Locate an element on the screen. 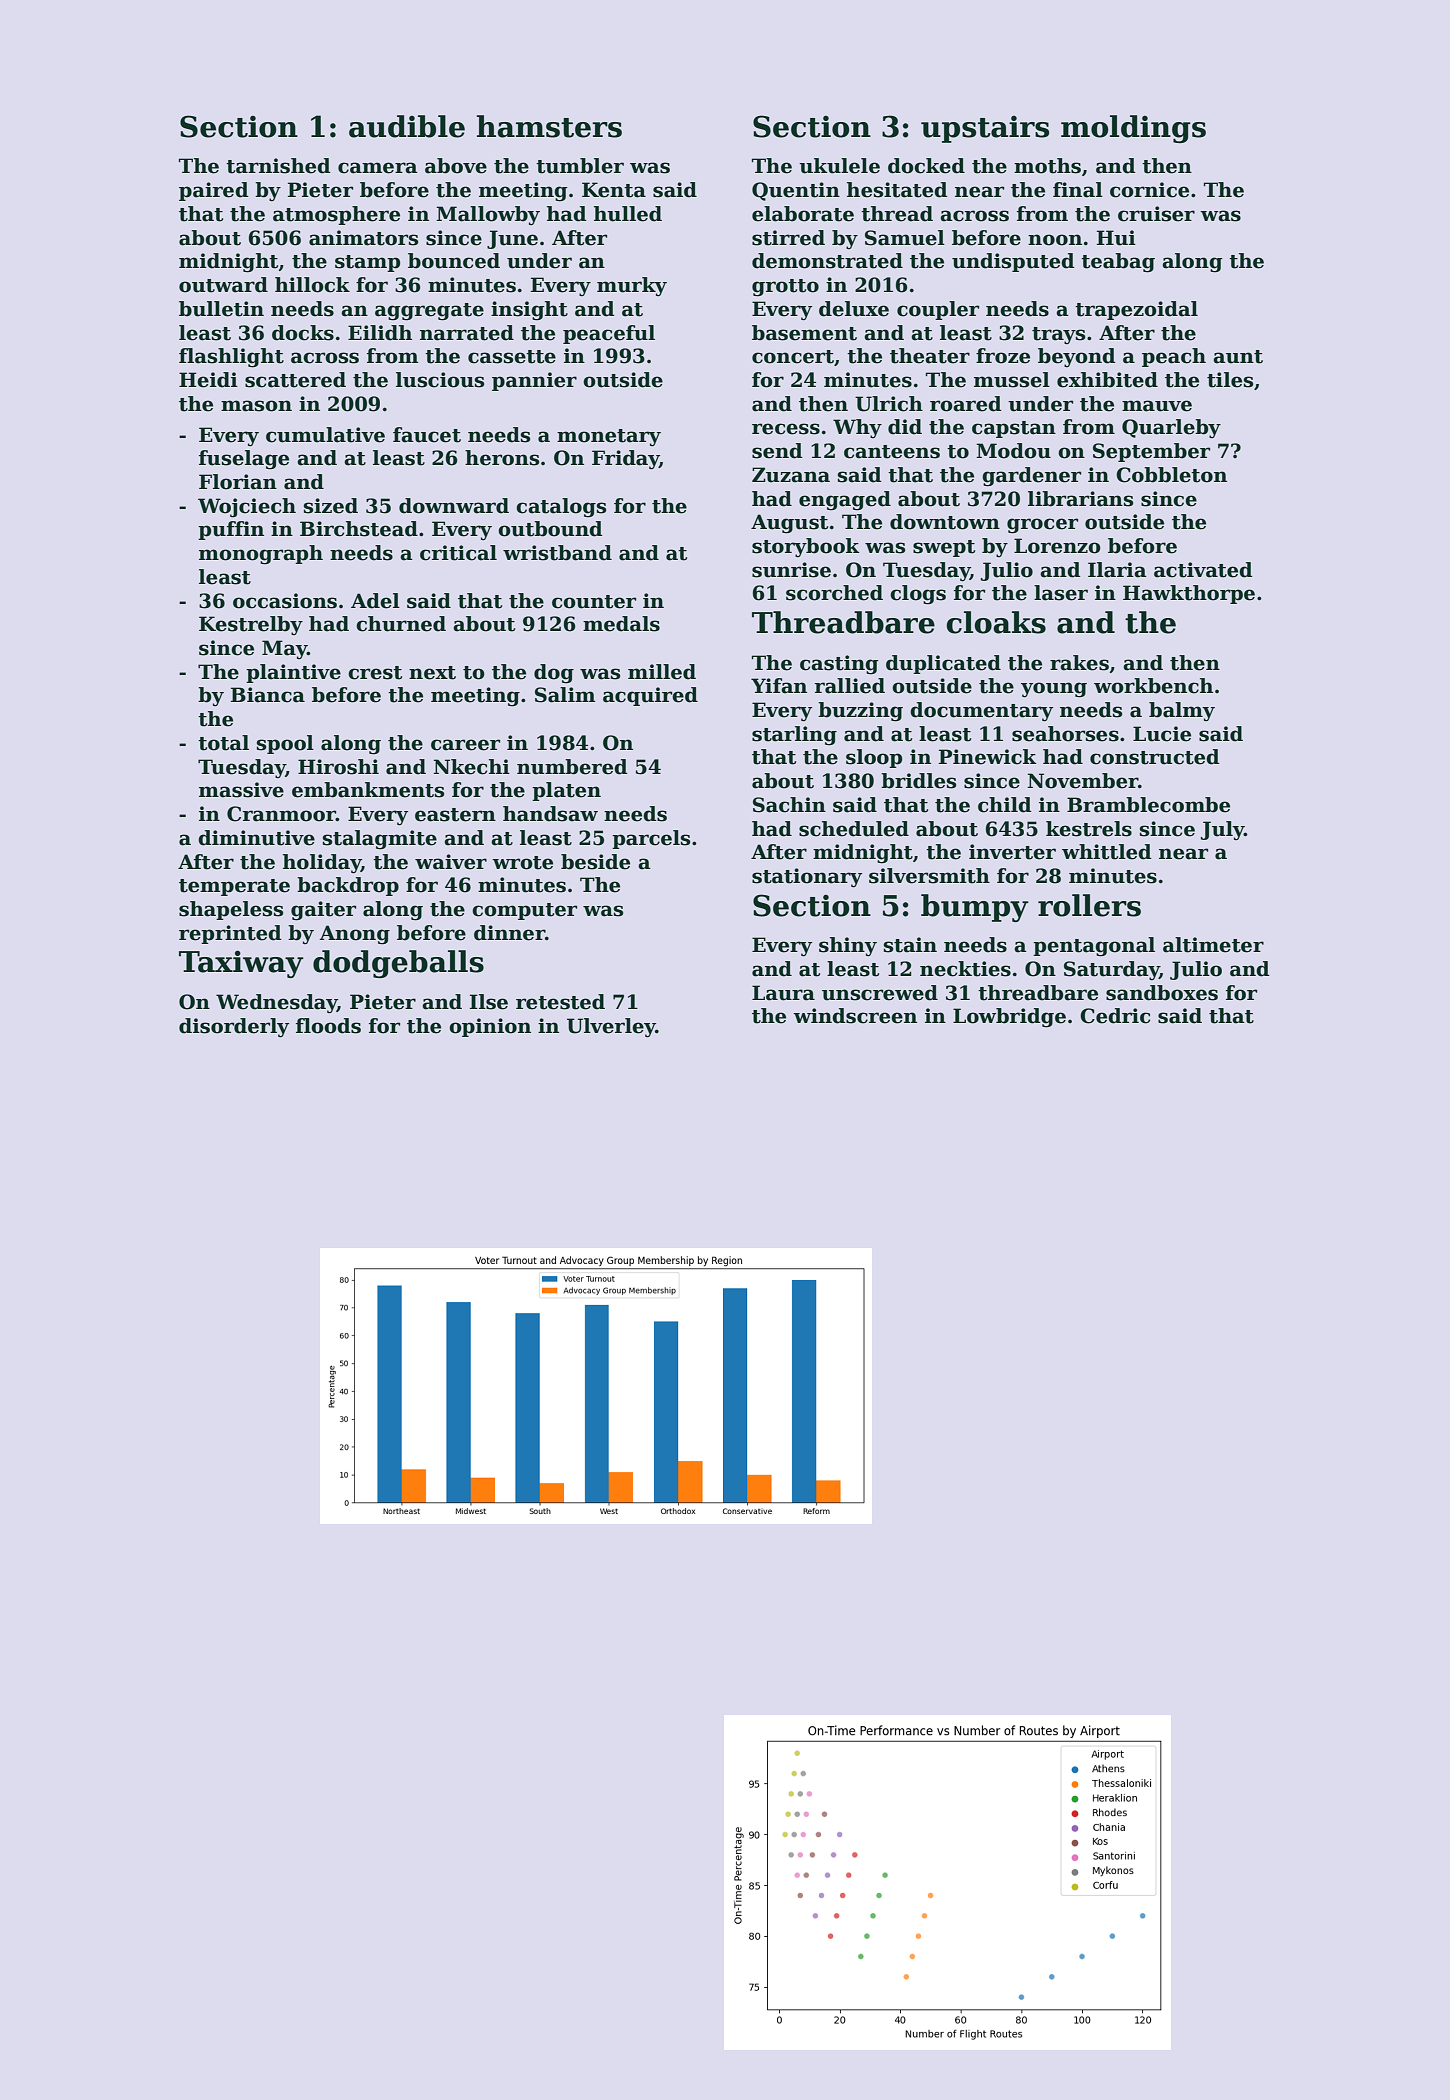 The width and height of the screenshot is (1450, 2100). casting is located at coordinates (839, 665).
